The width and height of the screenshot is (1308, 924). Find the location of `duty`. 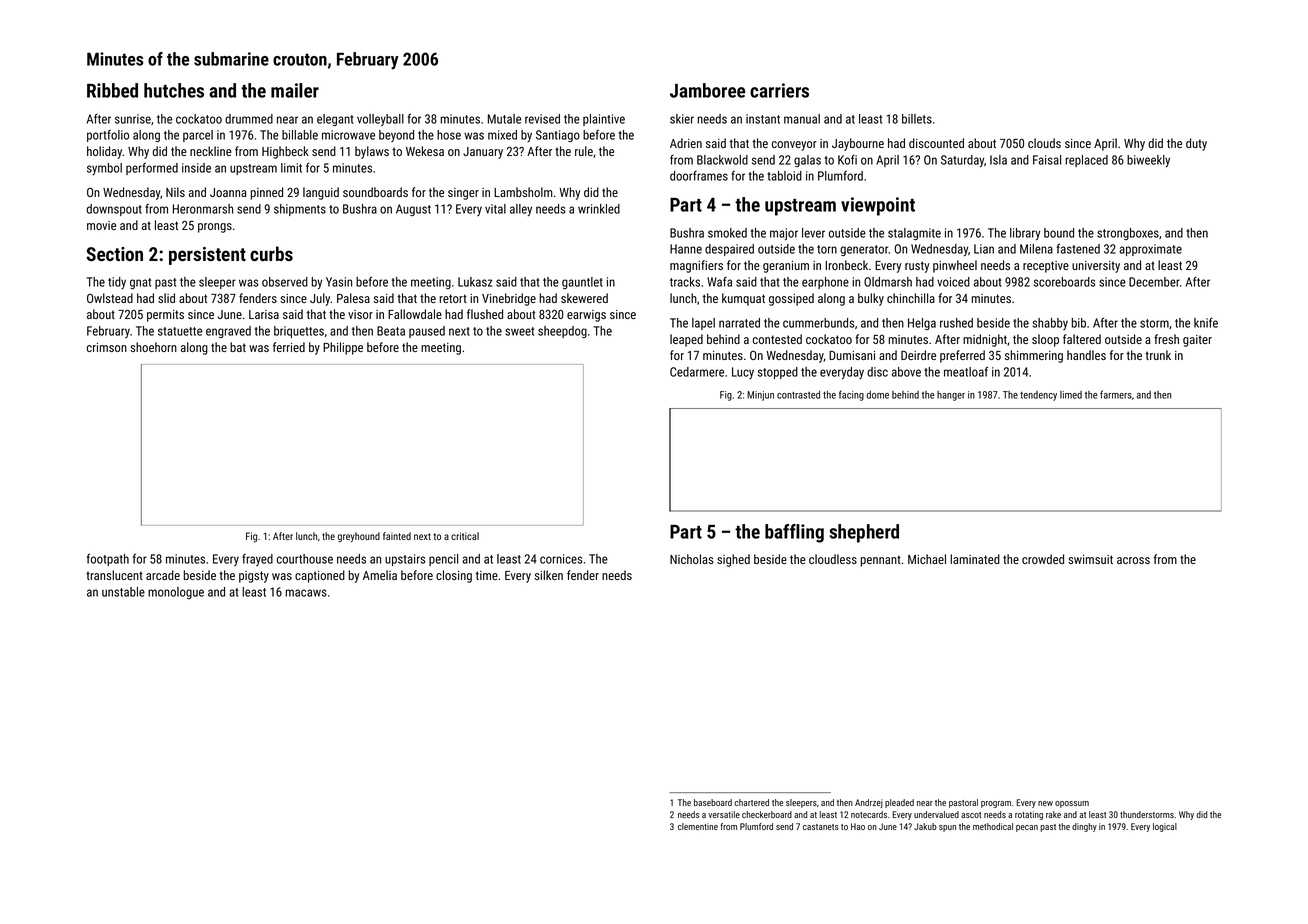

duty is located at coordinates (1196, 144).
